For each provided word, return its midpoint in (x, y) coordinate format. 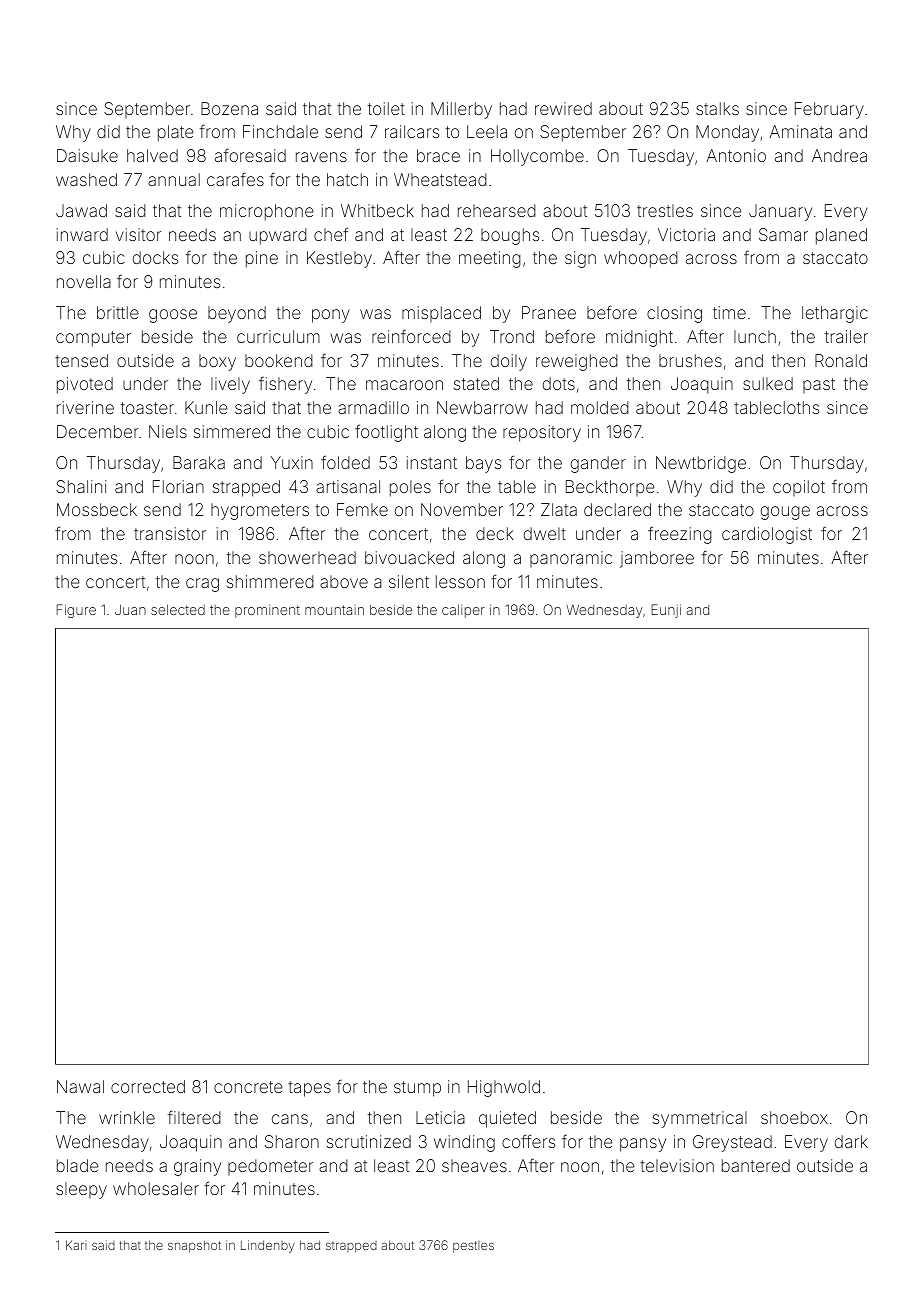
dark (851, 1141)
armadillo (373, 407)
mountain (334, 610)
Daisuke (87, 155)
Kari (76, 1245)
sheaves (474, 1165)
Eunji (666, 611)
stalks (717, 108)
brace (438, 155)
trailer (846, 336)
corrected (148, 1086)
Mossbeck (97, 509)
